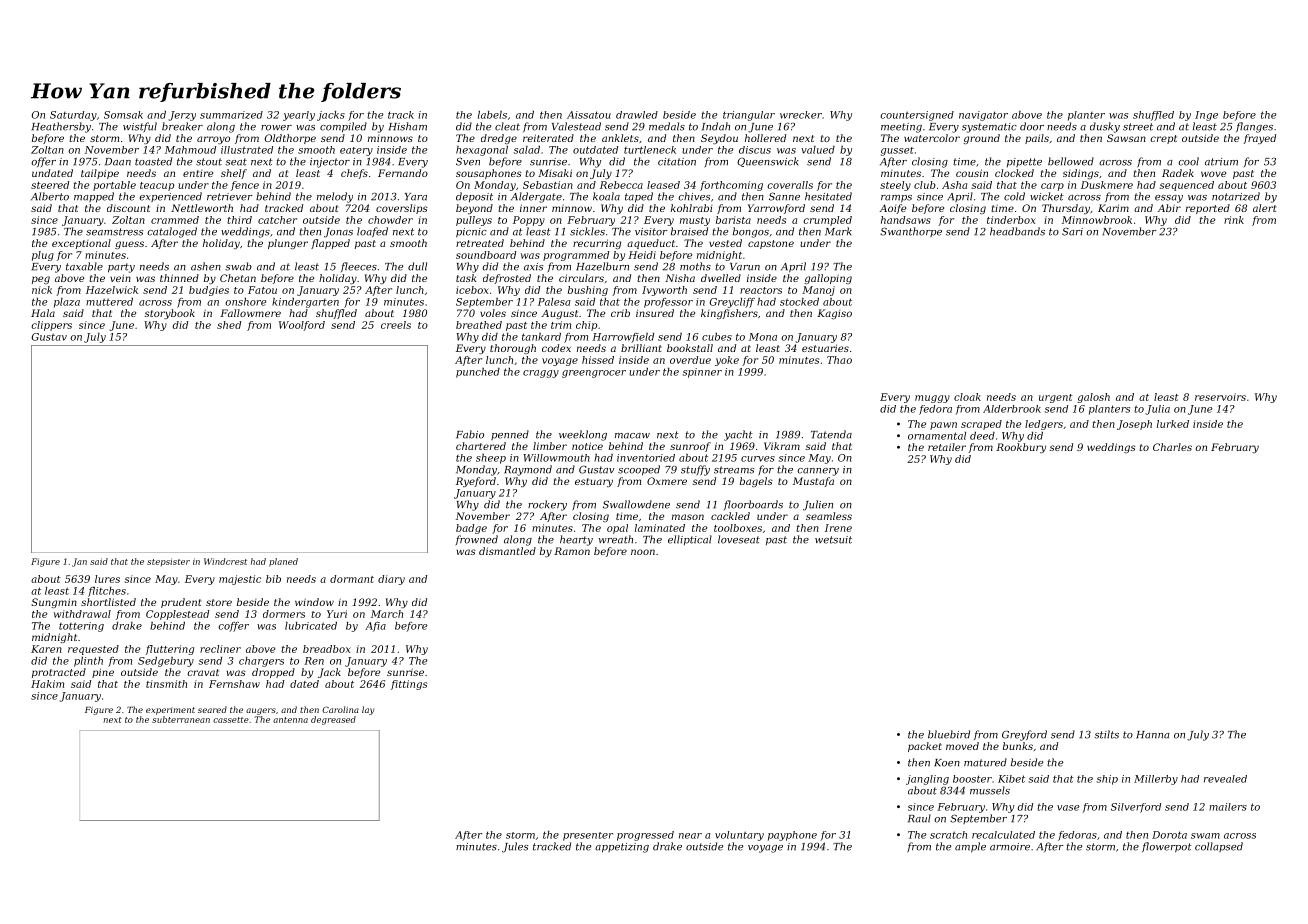  Describe the element at coordinates (1219, 847) in the image. I see `collapsed` at that location.
